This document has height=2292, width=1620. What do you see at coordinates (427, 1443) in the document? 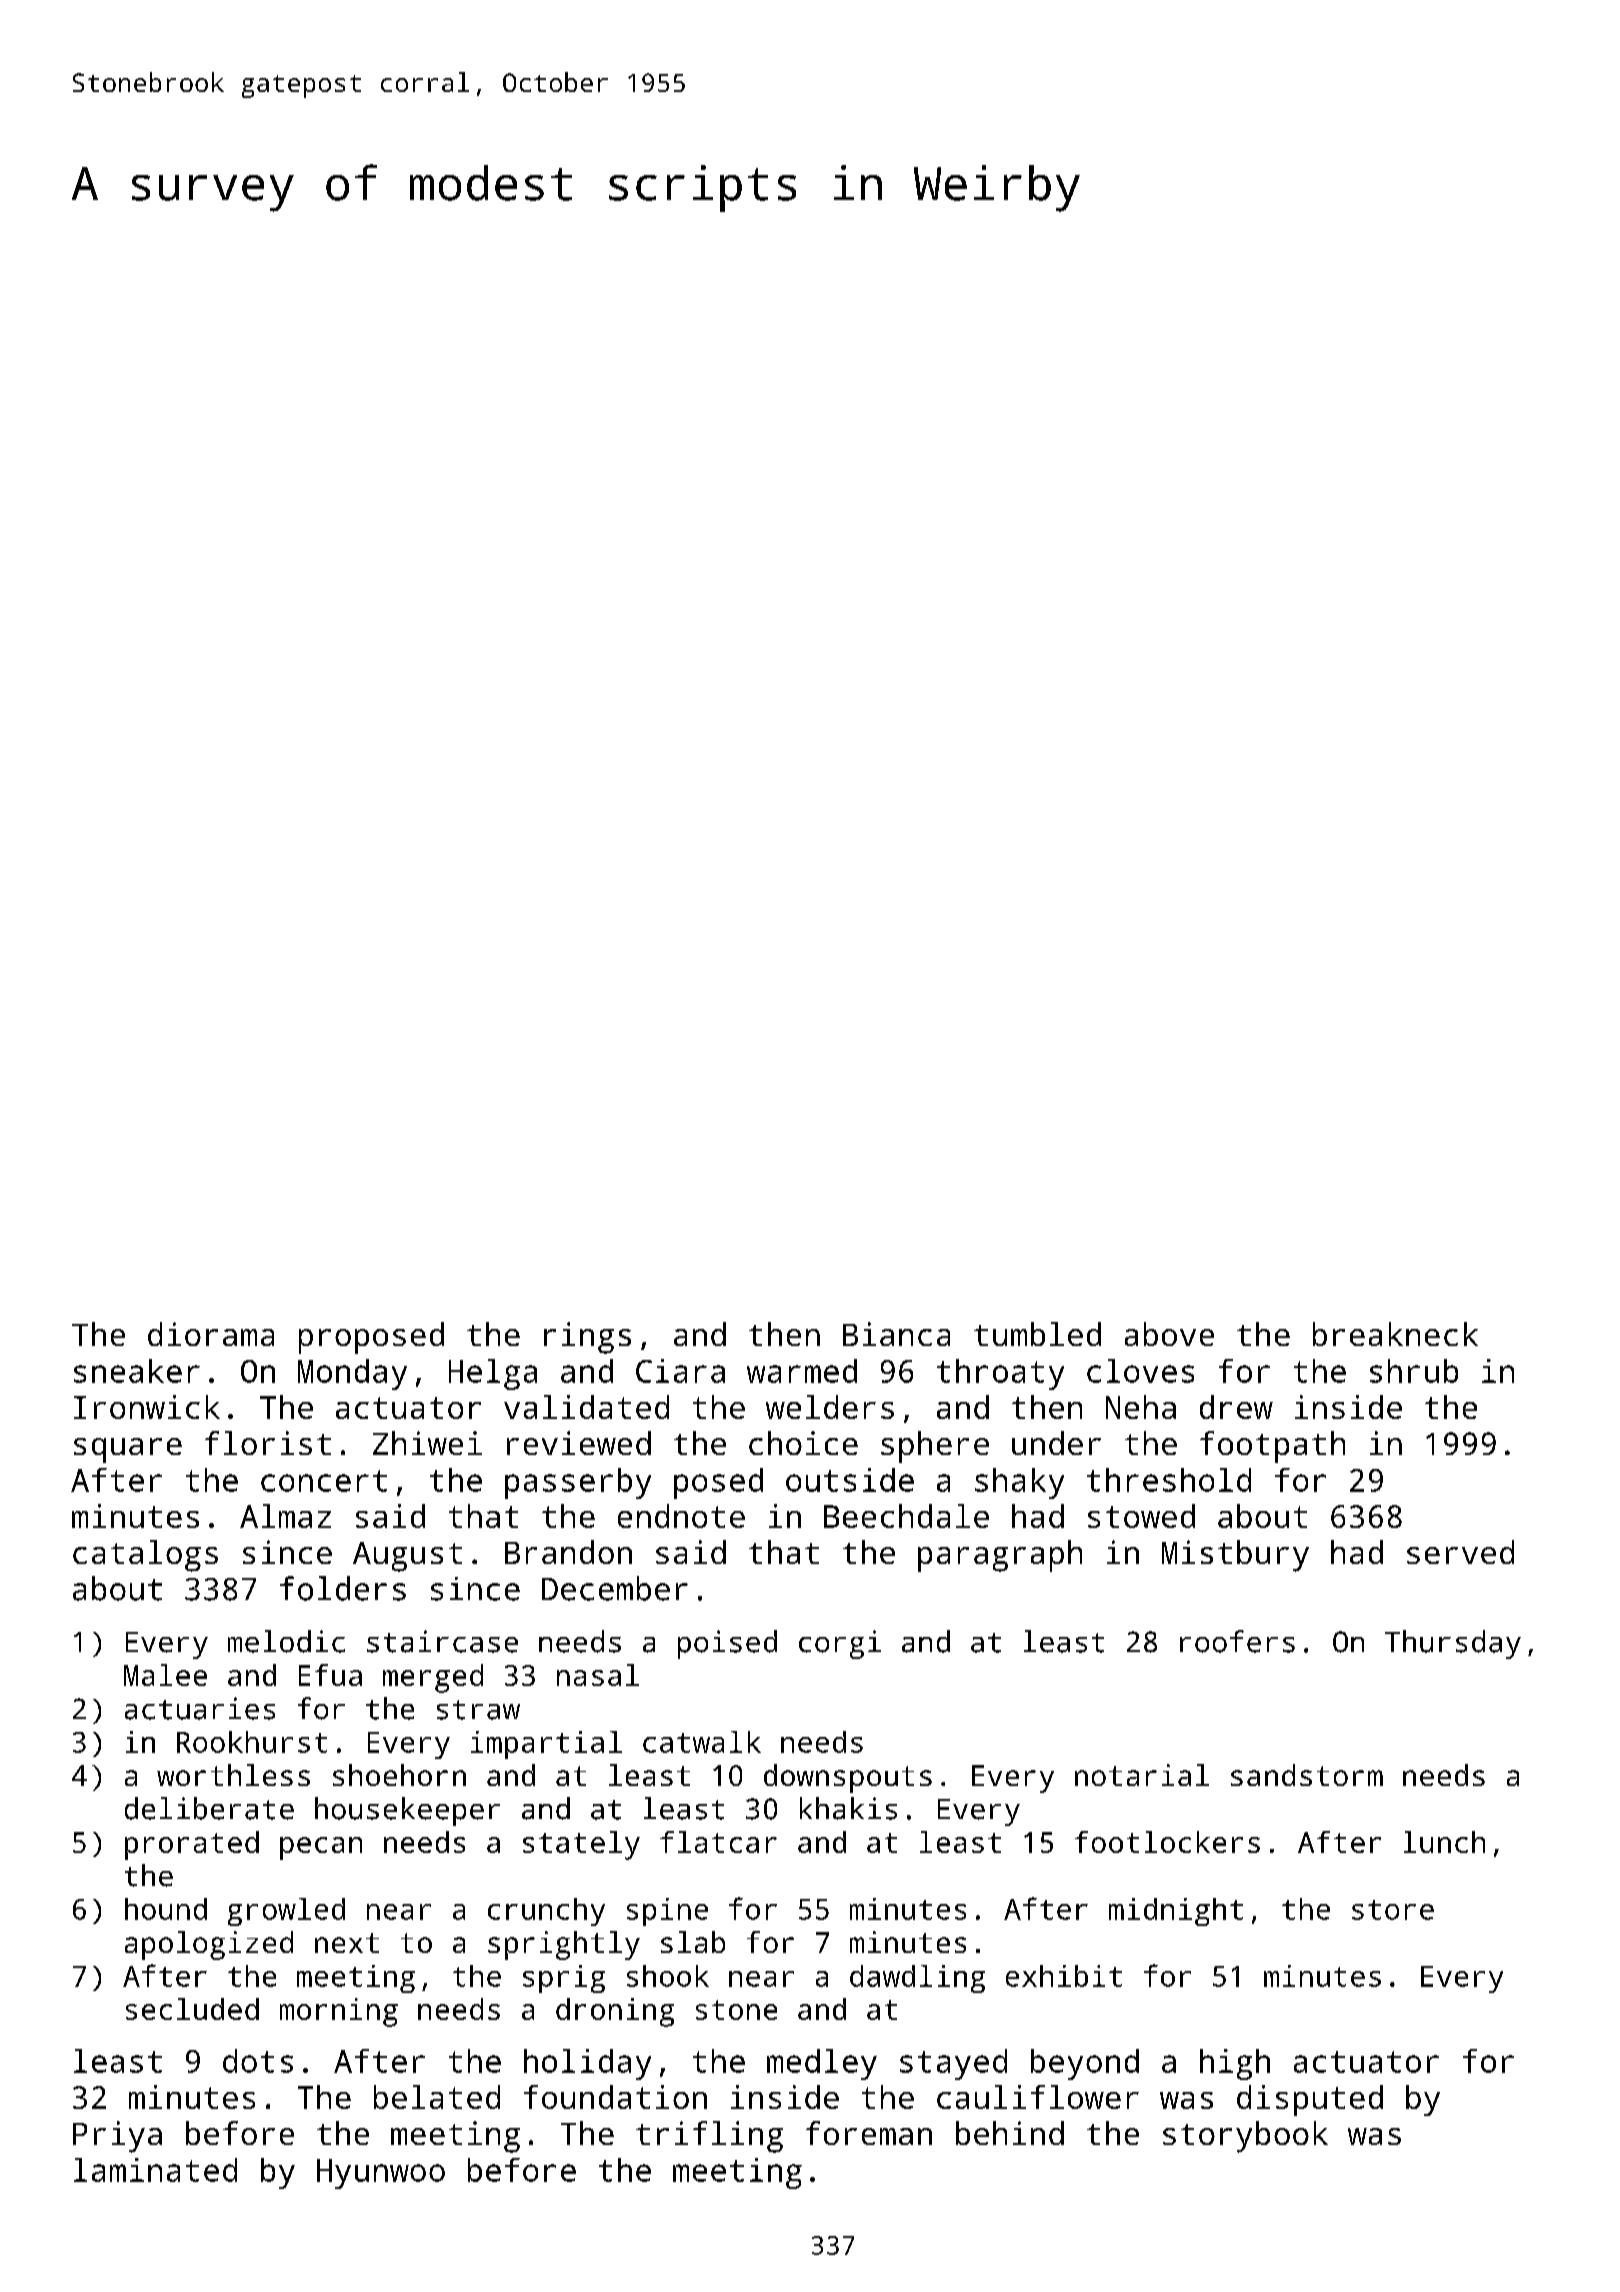
I see `Zhiwei` at bounding box center [427, 1443].
